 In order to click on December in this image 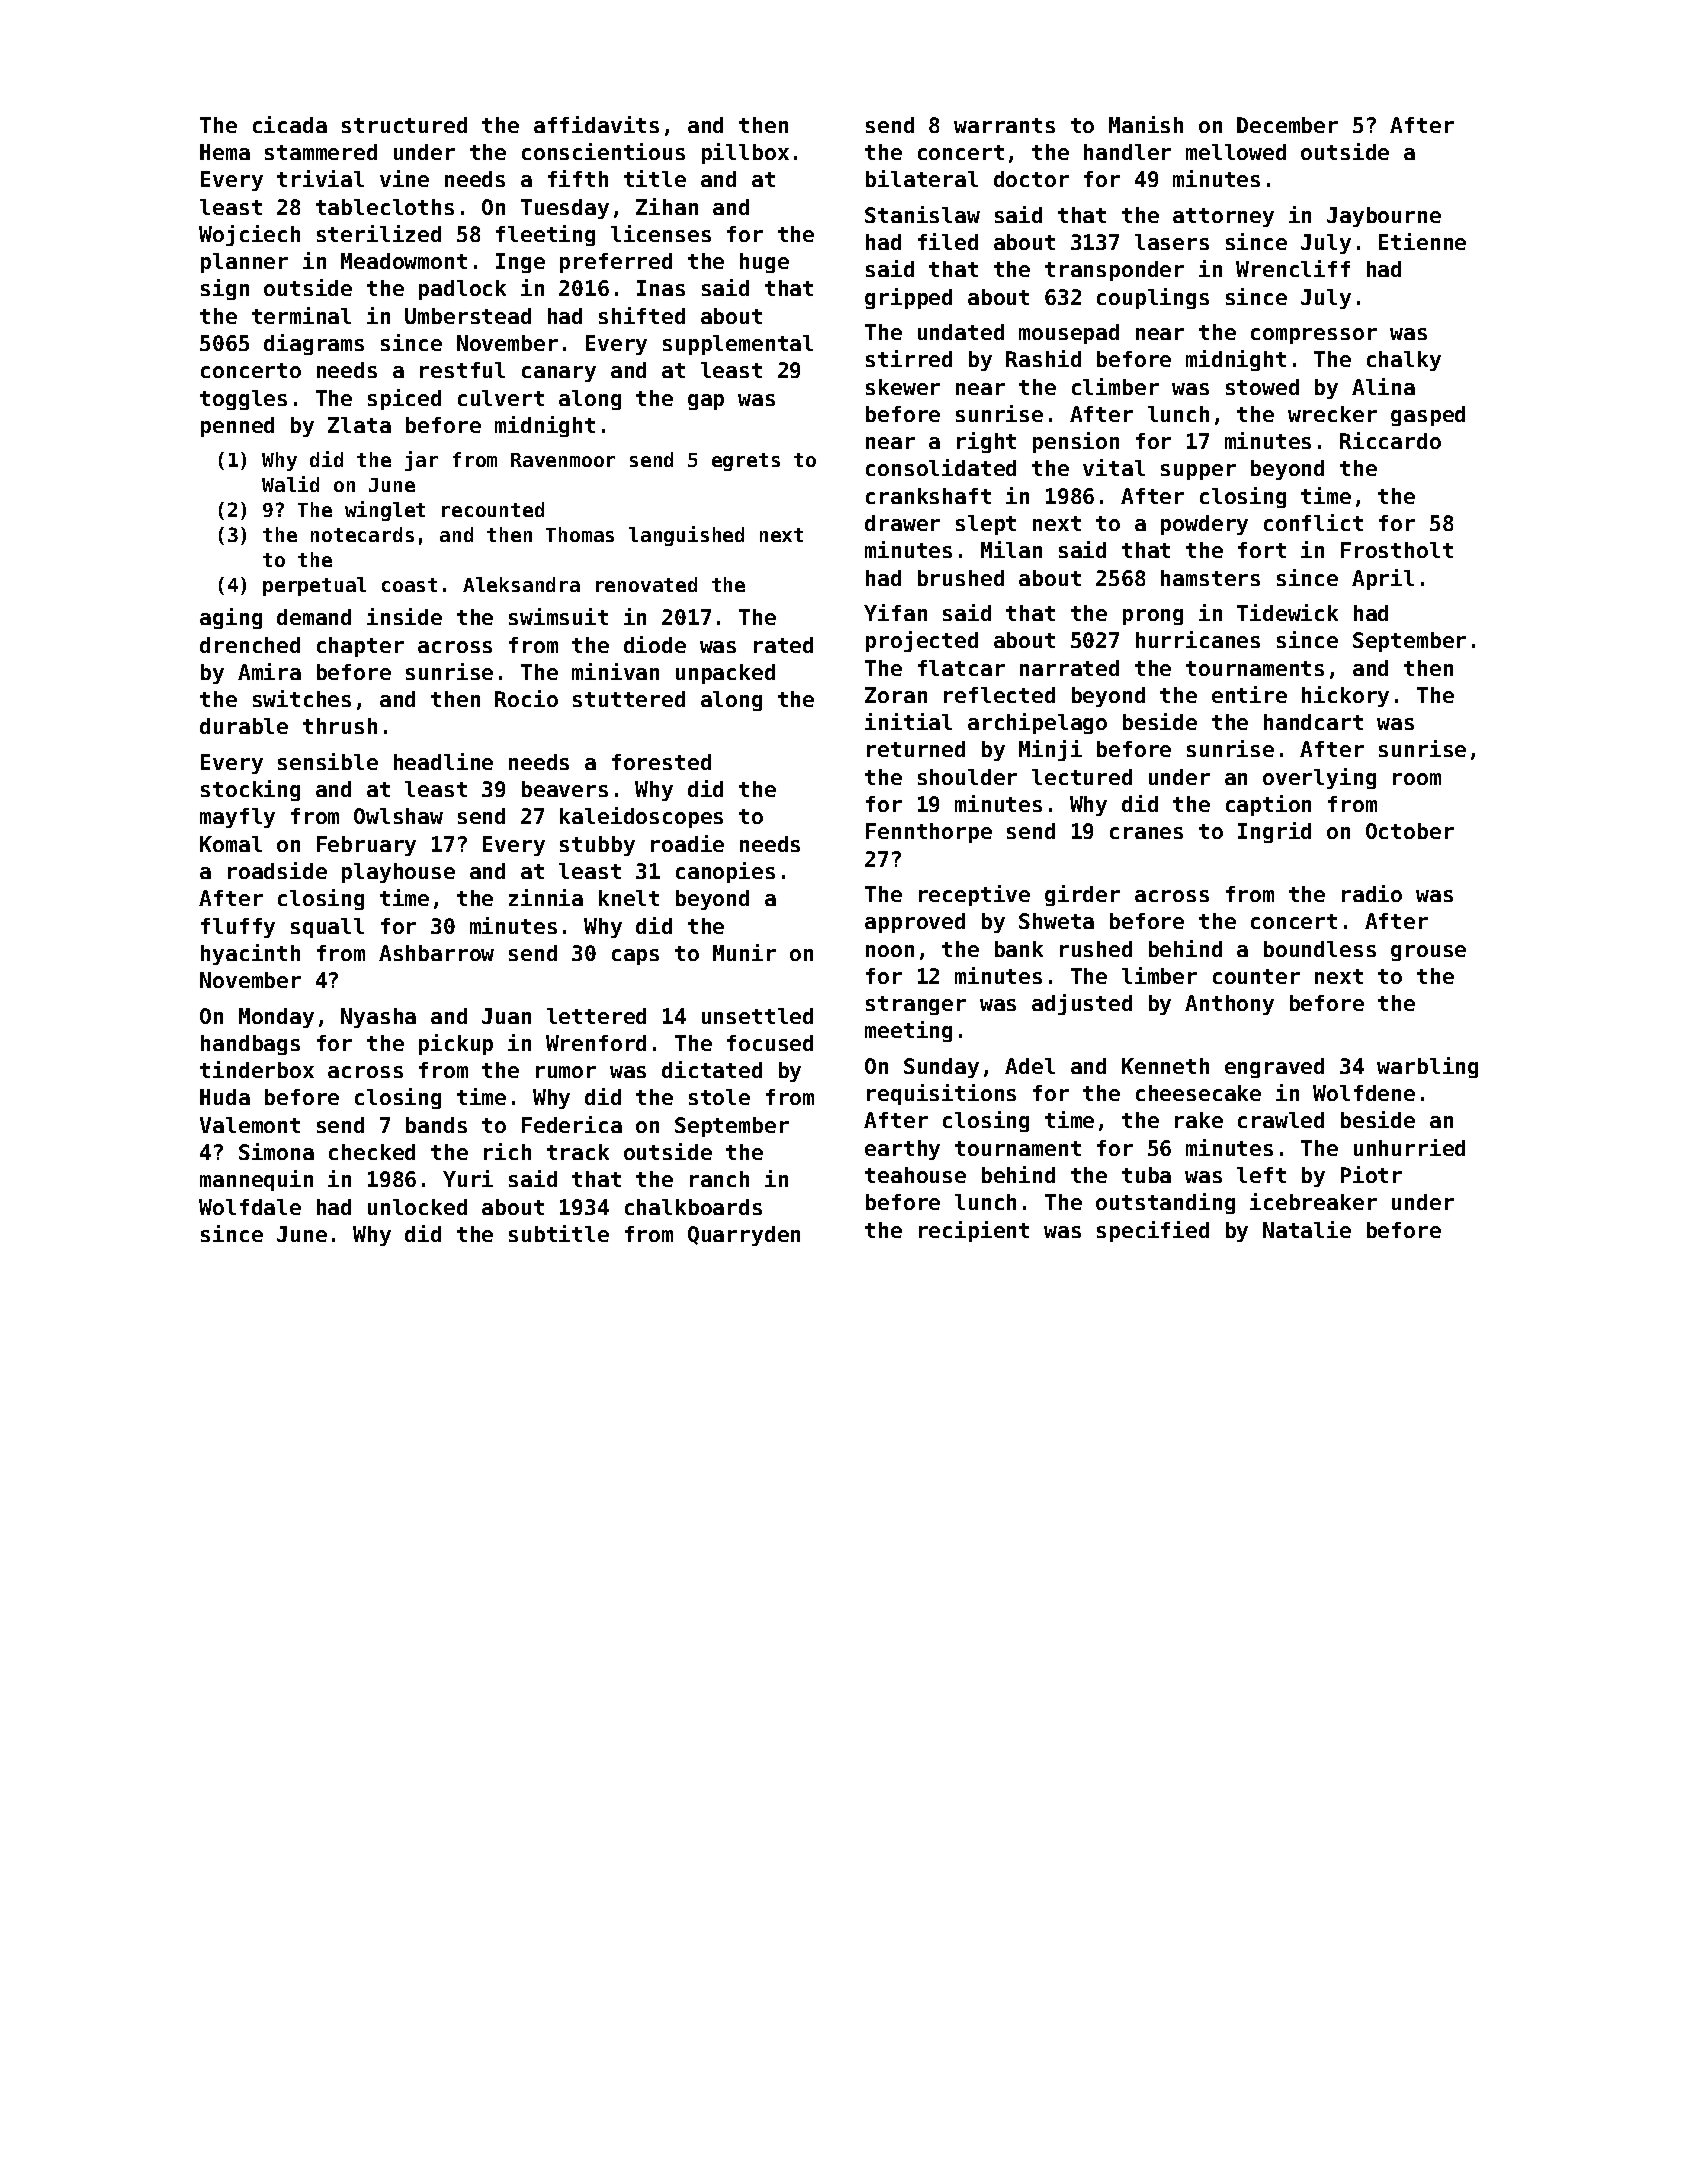, I will do `click(1287, 125)`.
